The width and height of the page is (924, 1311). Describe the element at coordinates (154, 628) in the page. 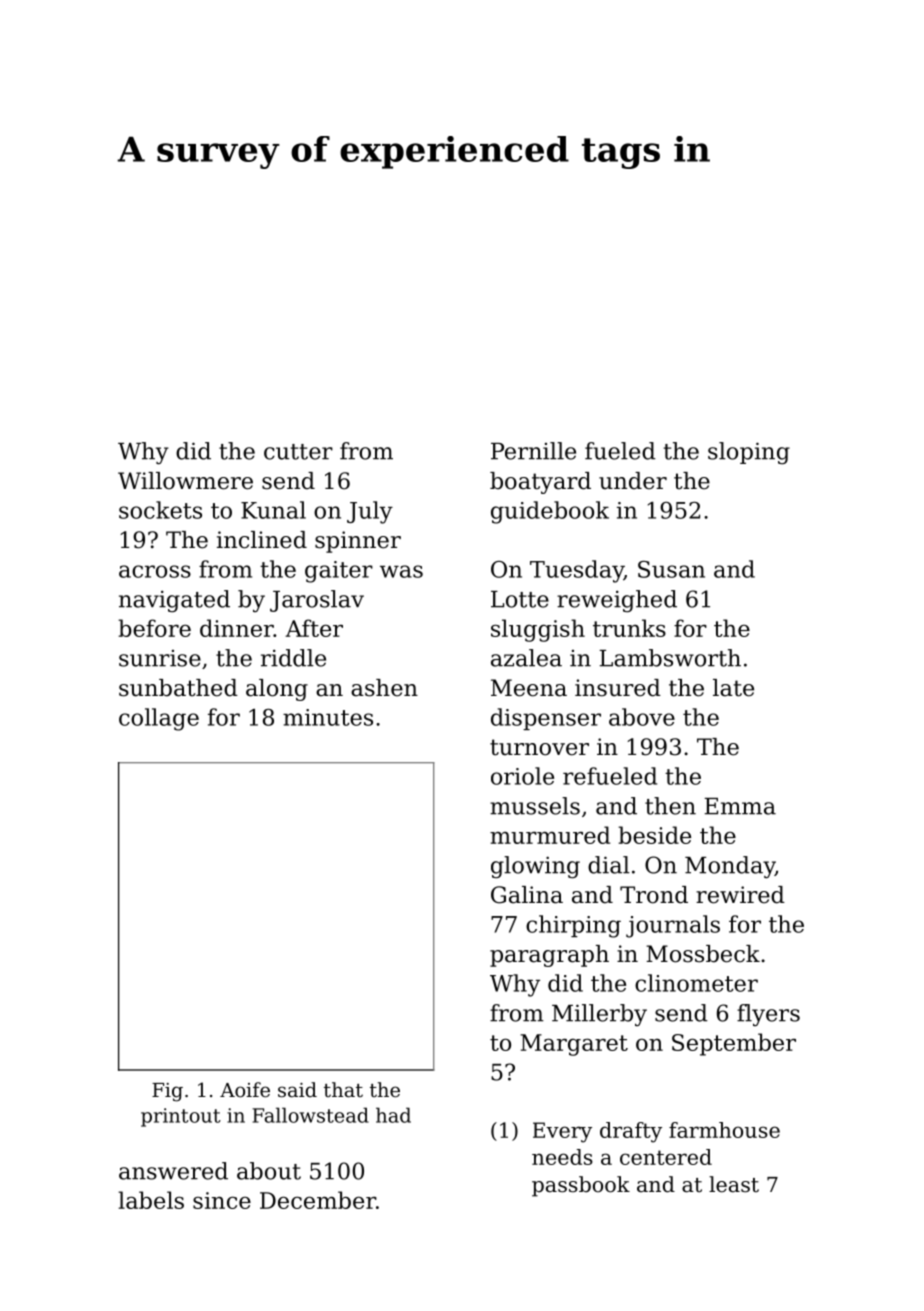

I see `before` at that location.
